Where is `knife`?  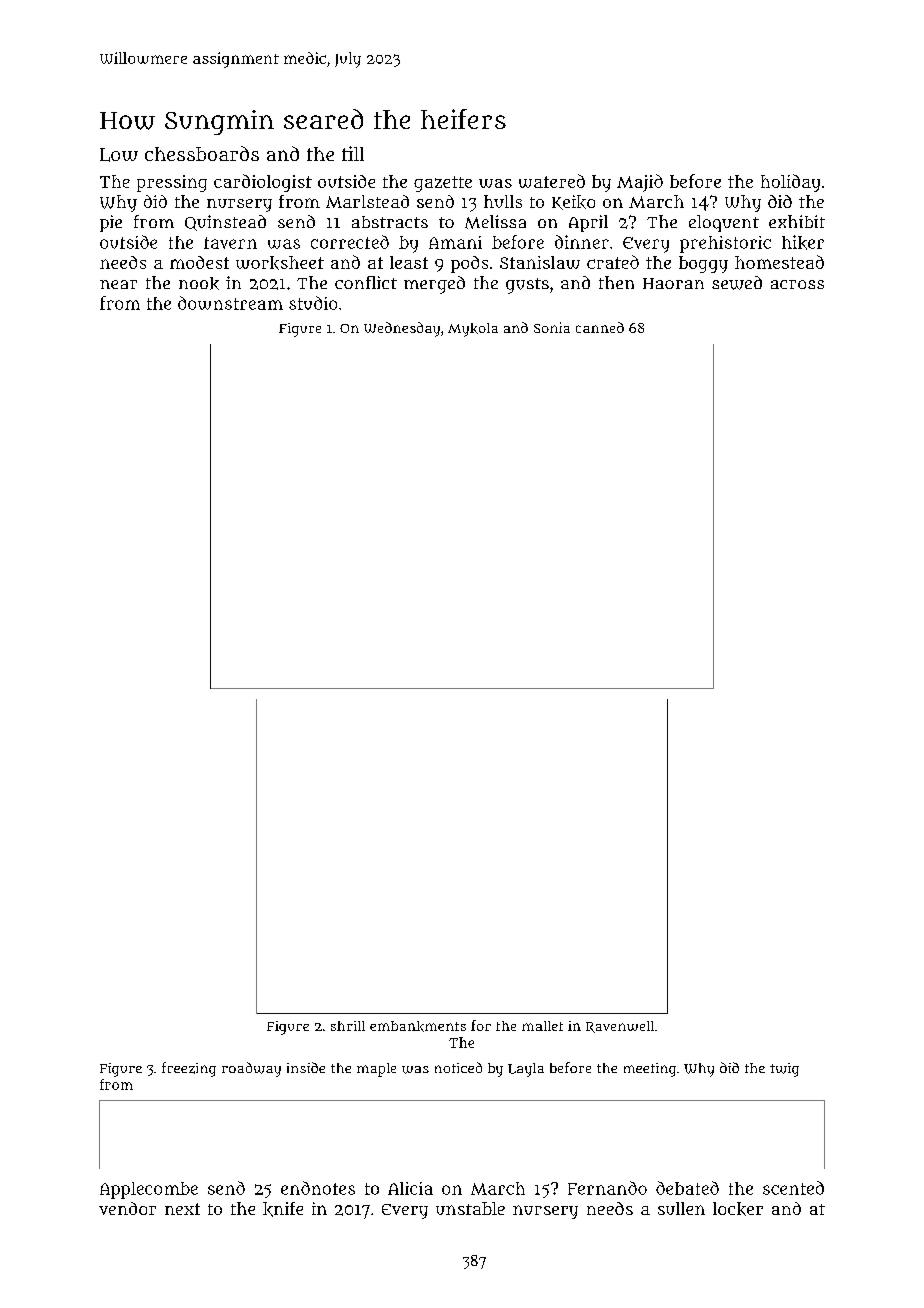
knife is located at coordinates (283, 1209).
